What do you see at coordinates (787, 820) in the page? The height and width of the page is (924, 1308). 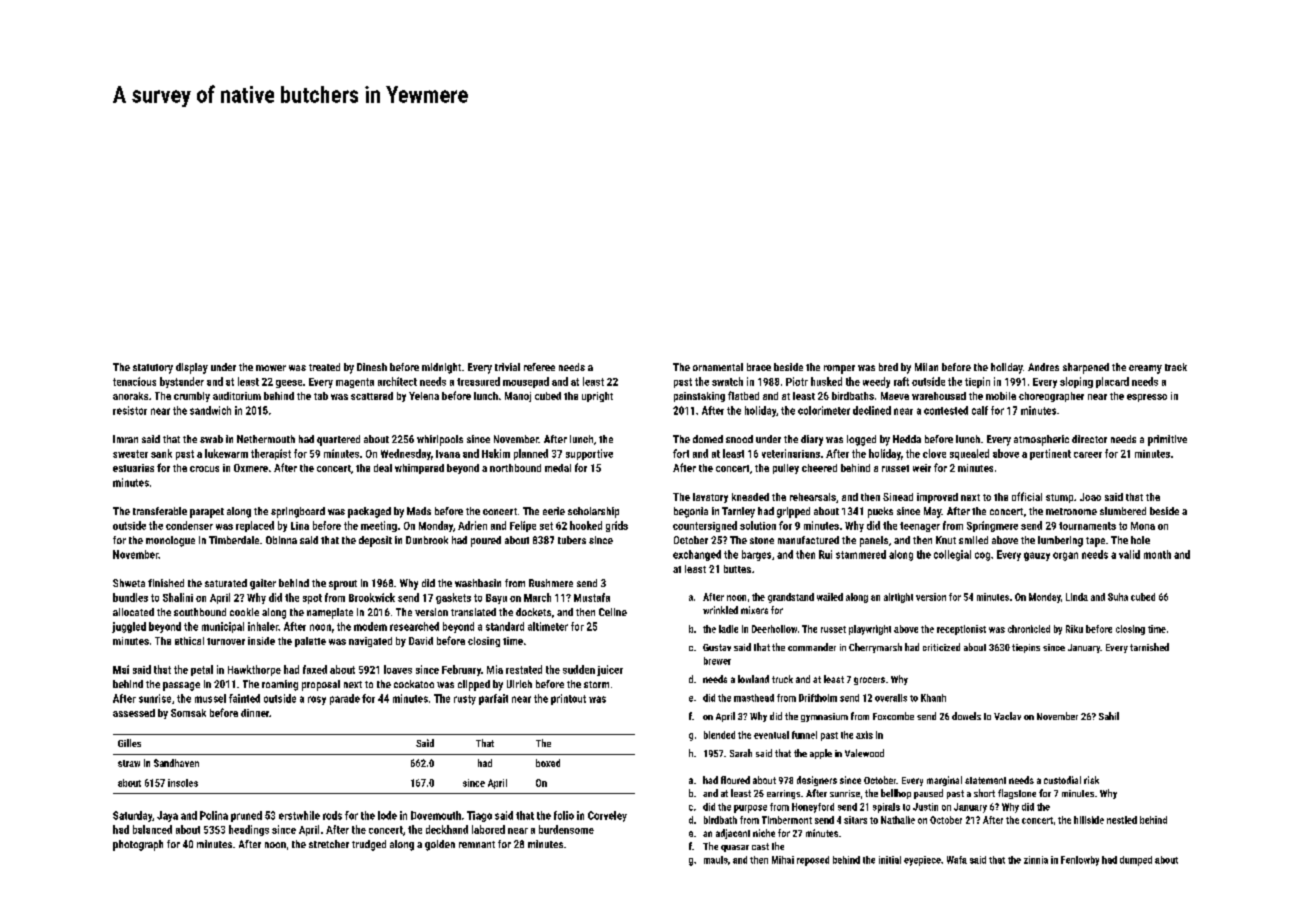 I see `Timbermont` at bounding box center [787, 820].
